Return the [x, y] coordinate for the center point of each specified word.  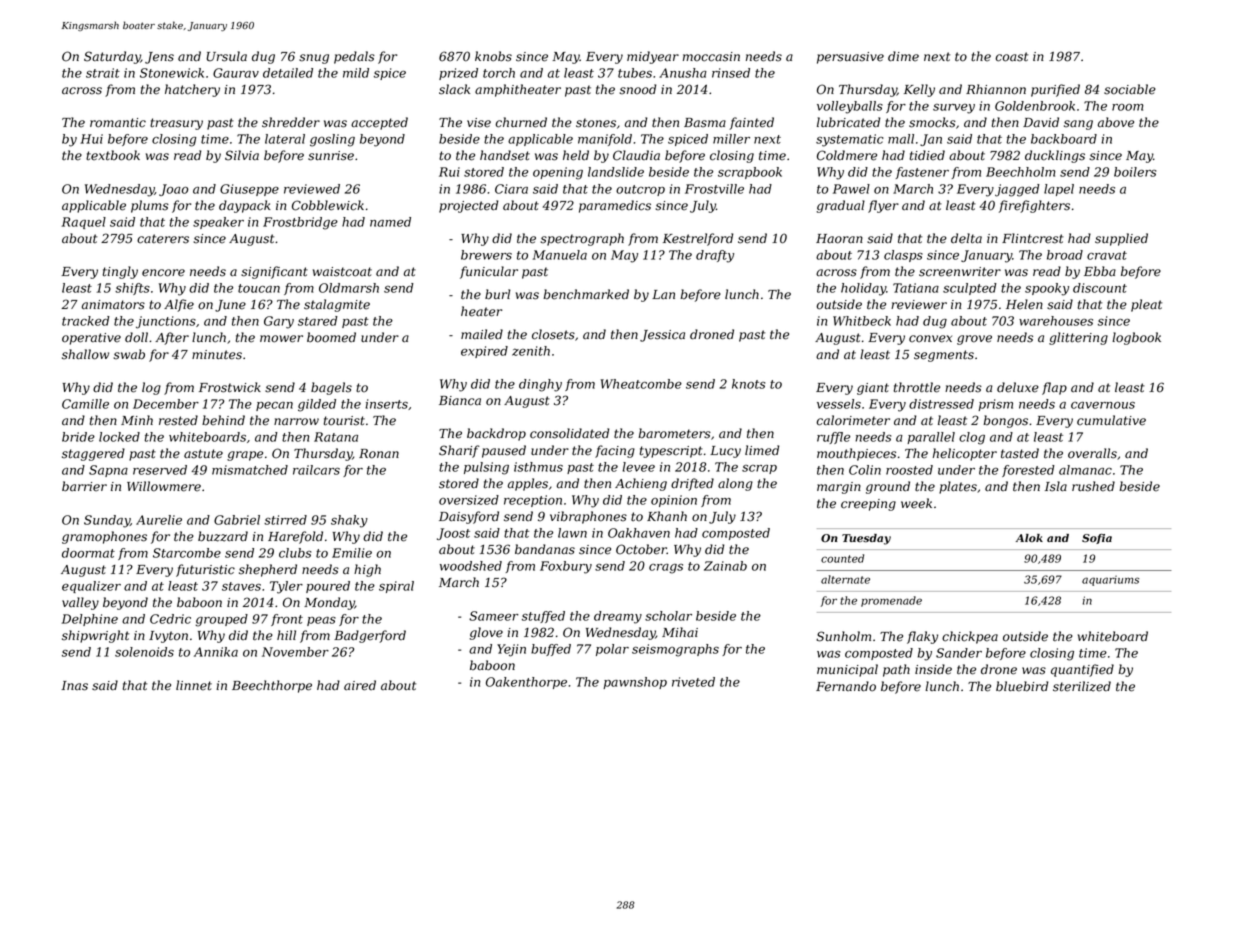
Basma [705, 123]
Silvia [242, 155]
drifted [692, 484]
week [916, 503]
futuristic [205, 570]
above [1116, 122]
